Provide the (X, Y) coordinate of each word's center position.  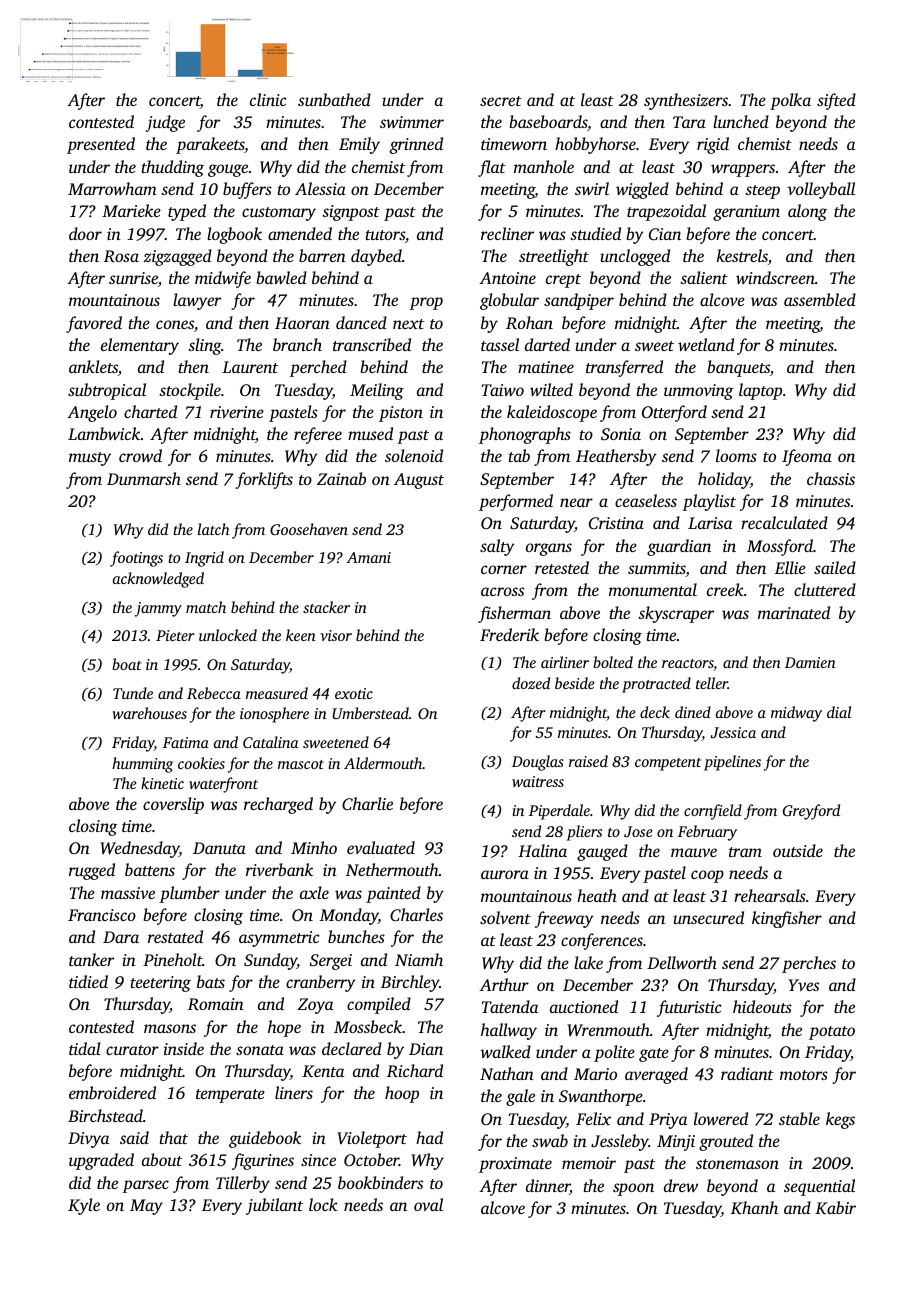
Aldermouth (383, 763)
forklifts (264, 480)
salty (497, 547)
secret (501, 101)
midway (796, 714)
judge (165, 123)
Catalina (271, 742)
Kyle (84, 1206)
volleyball (821, 190)
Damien (810, 662)
